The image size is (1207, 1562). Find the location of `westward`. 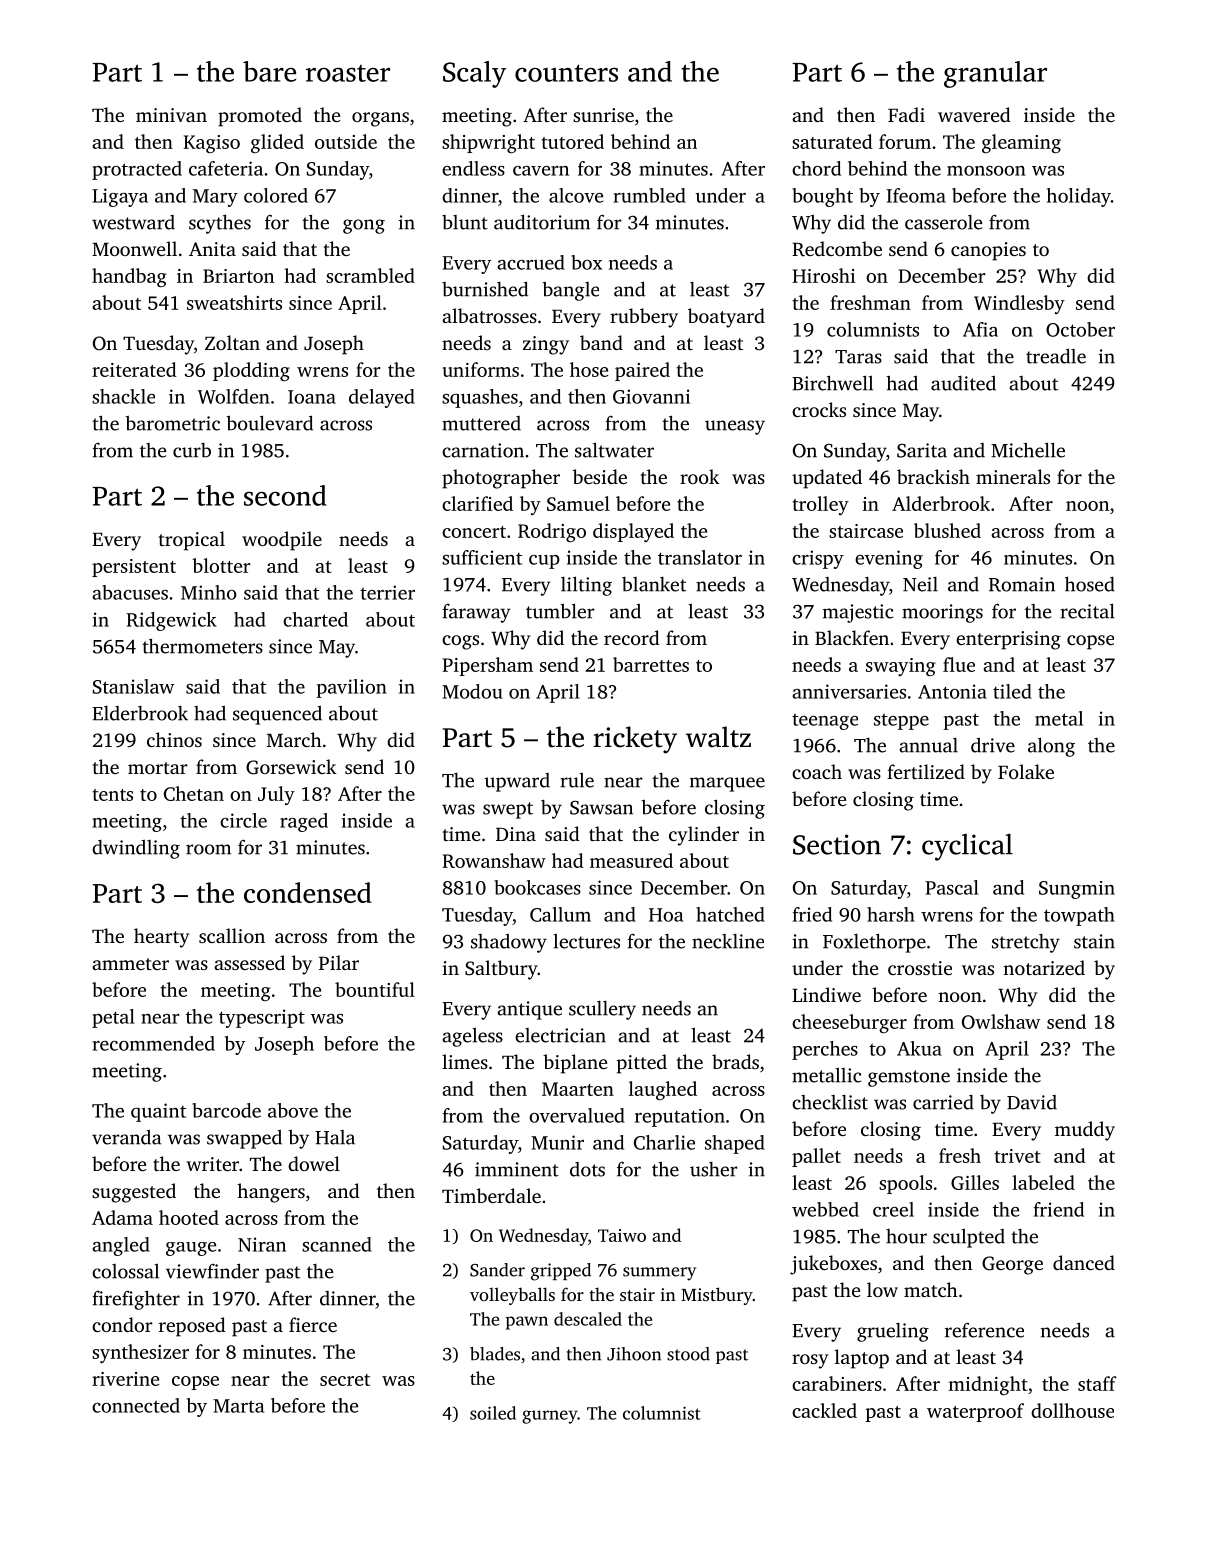

westward is located at coordinates (133, 222).
